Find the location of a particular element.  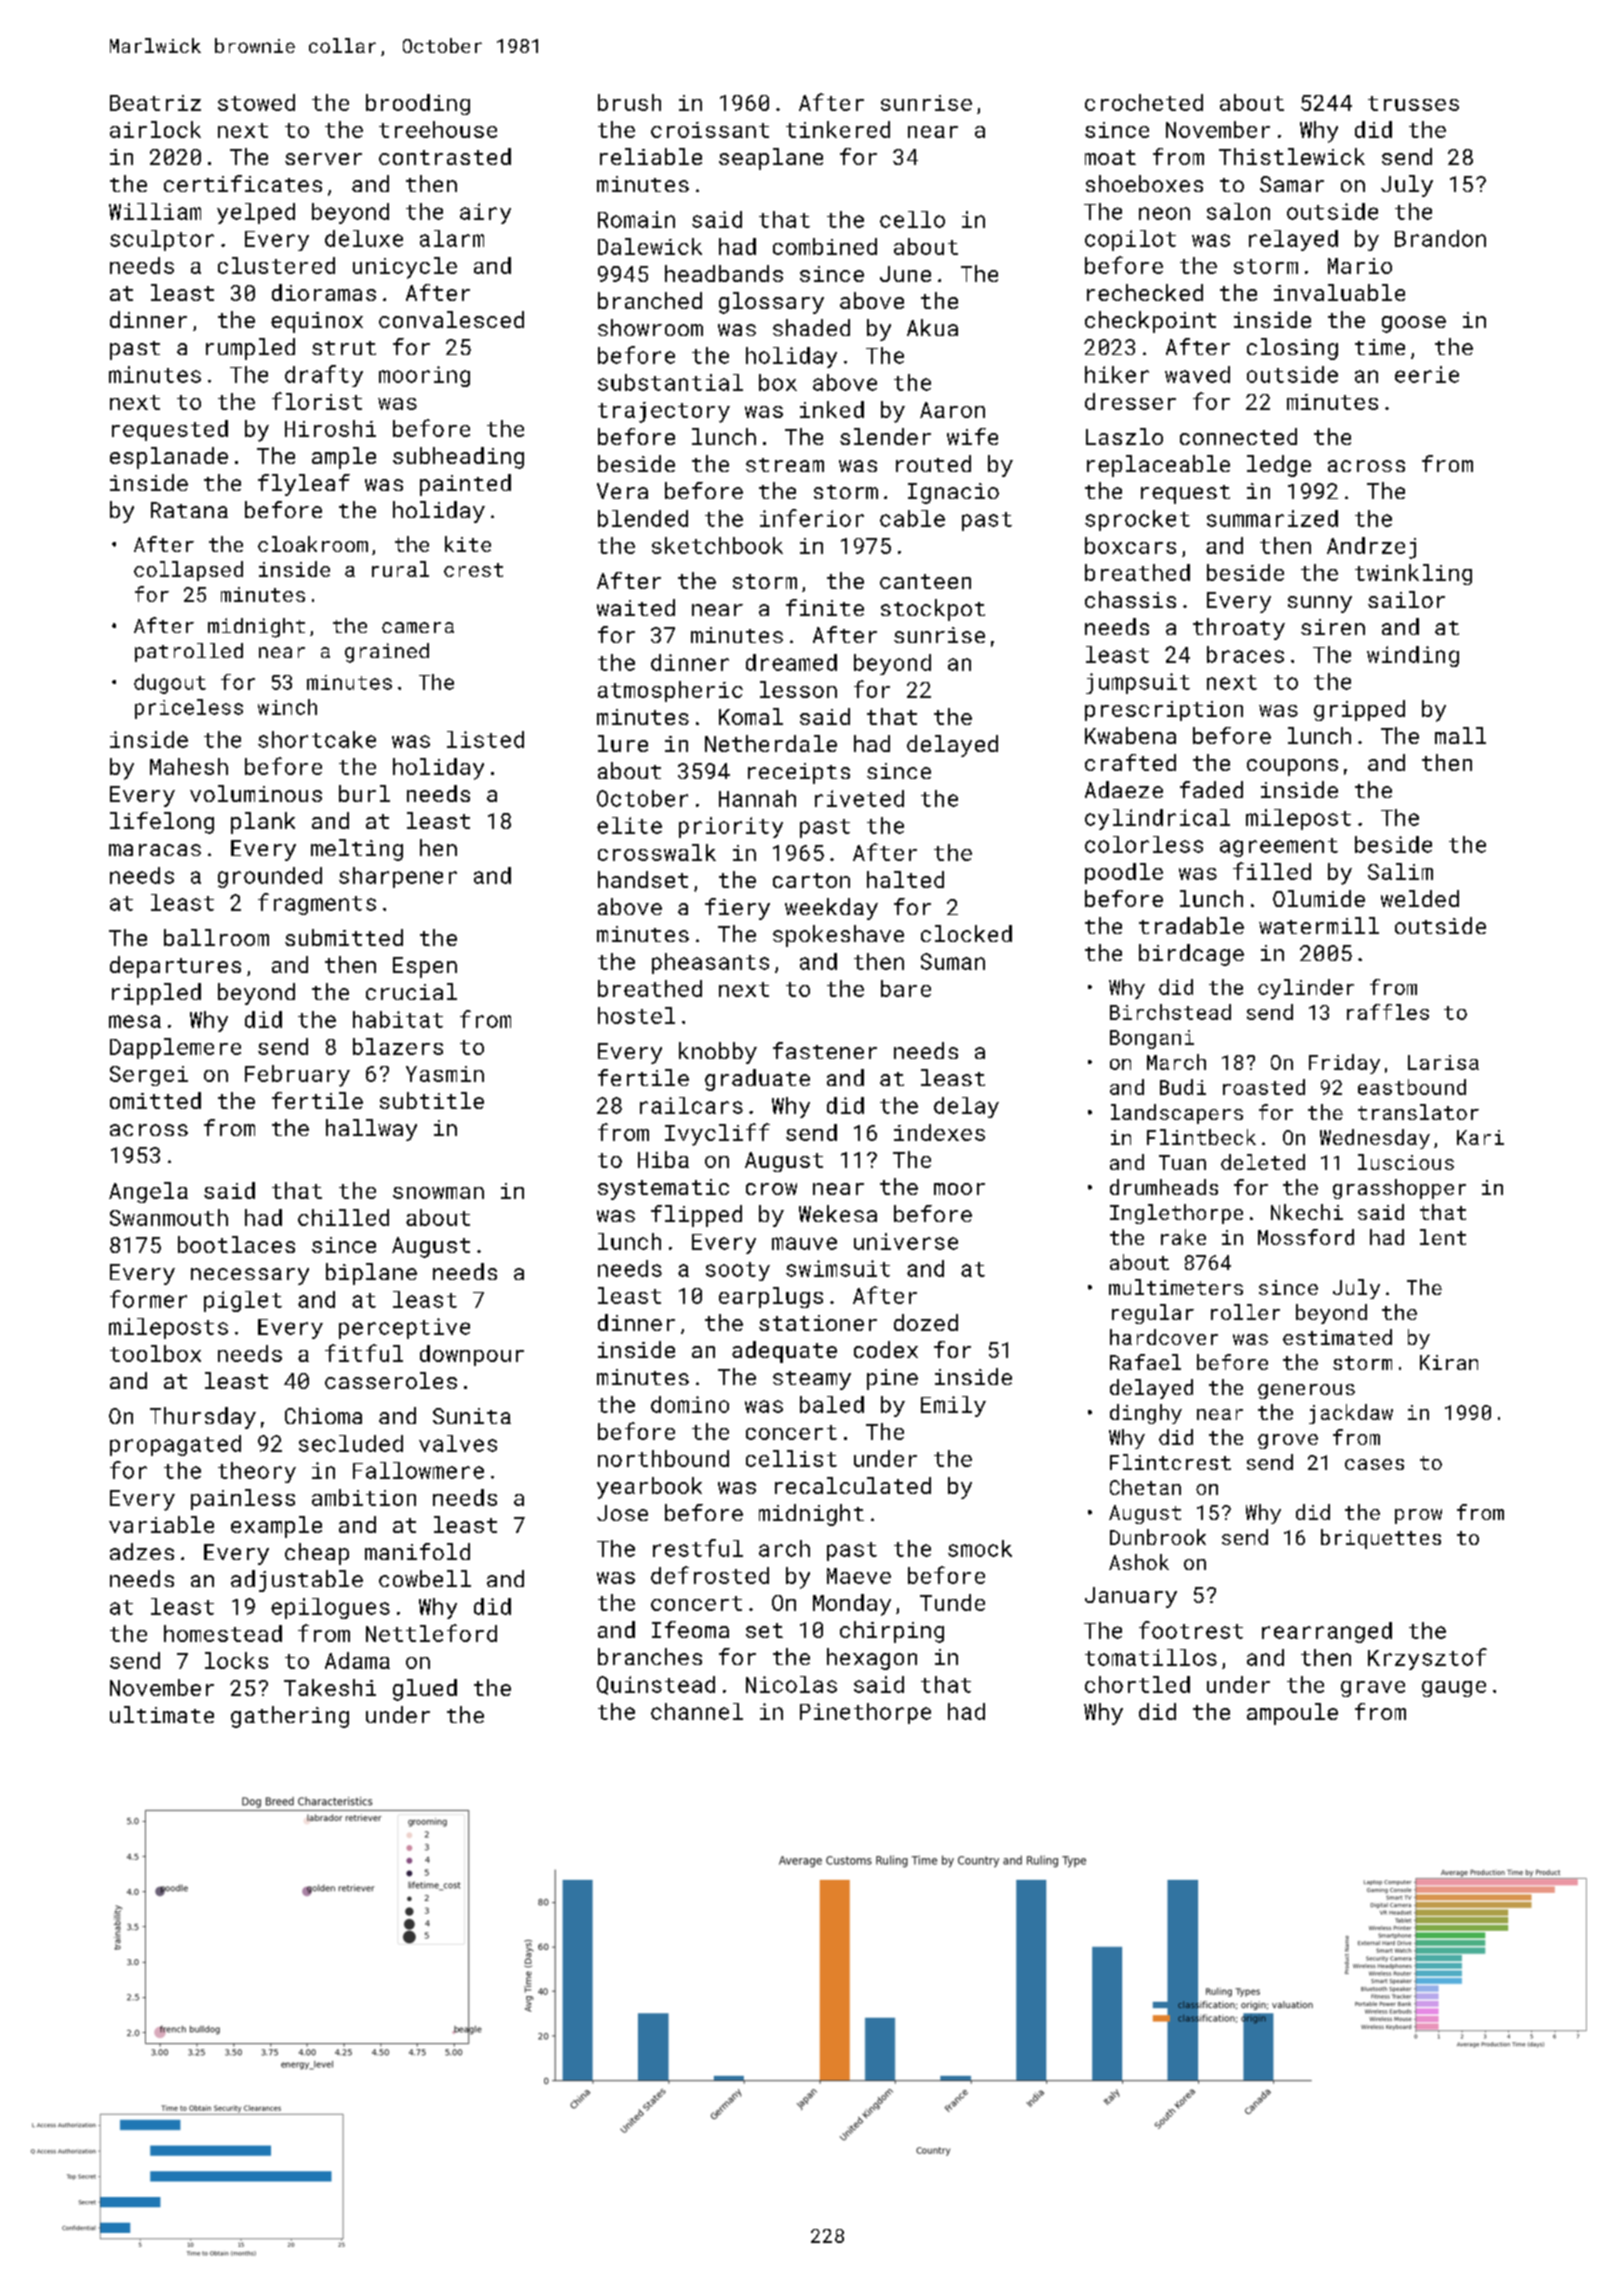

trajectory is located at coordinates (664, 412).
